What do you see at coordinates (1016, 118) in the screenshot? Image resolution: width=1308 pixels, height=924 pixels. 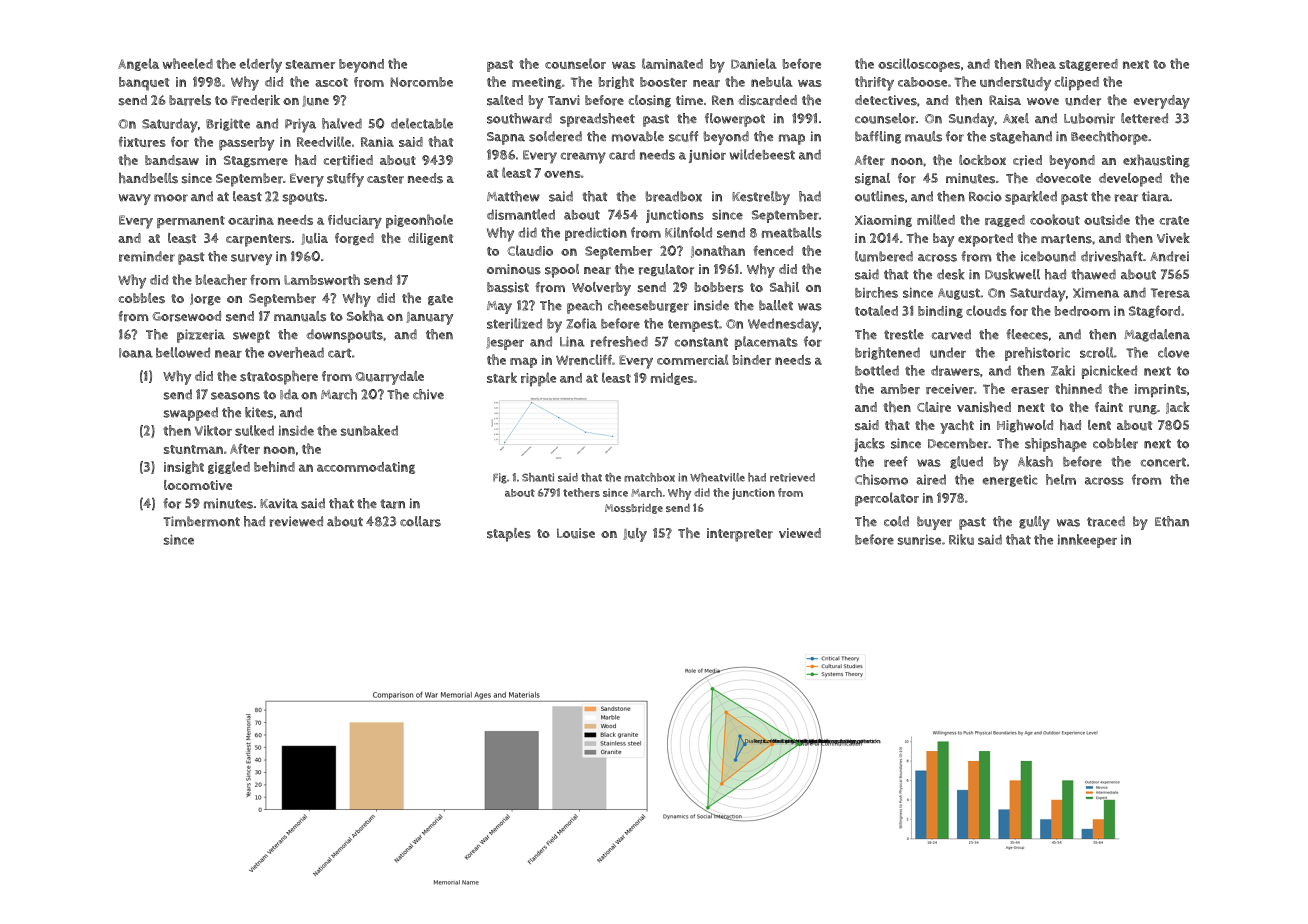 I see `Axel` at bounding box center [1016, 118].
